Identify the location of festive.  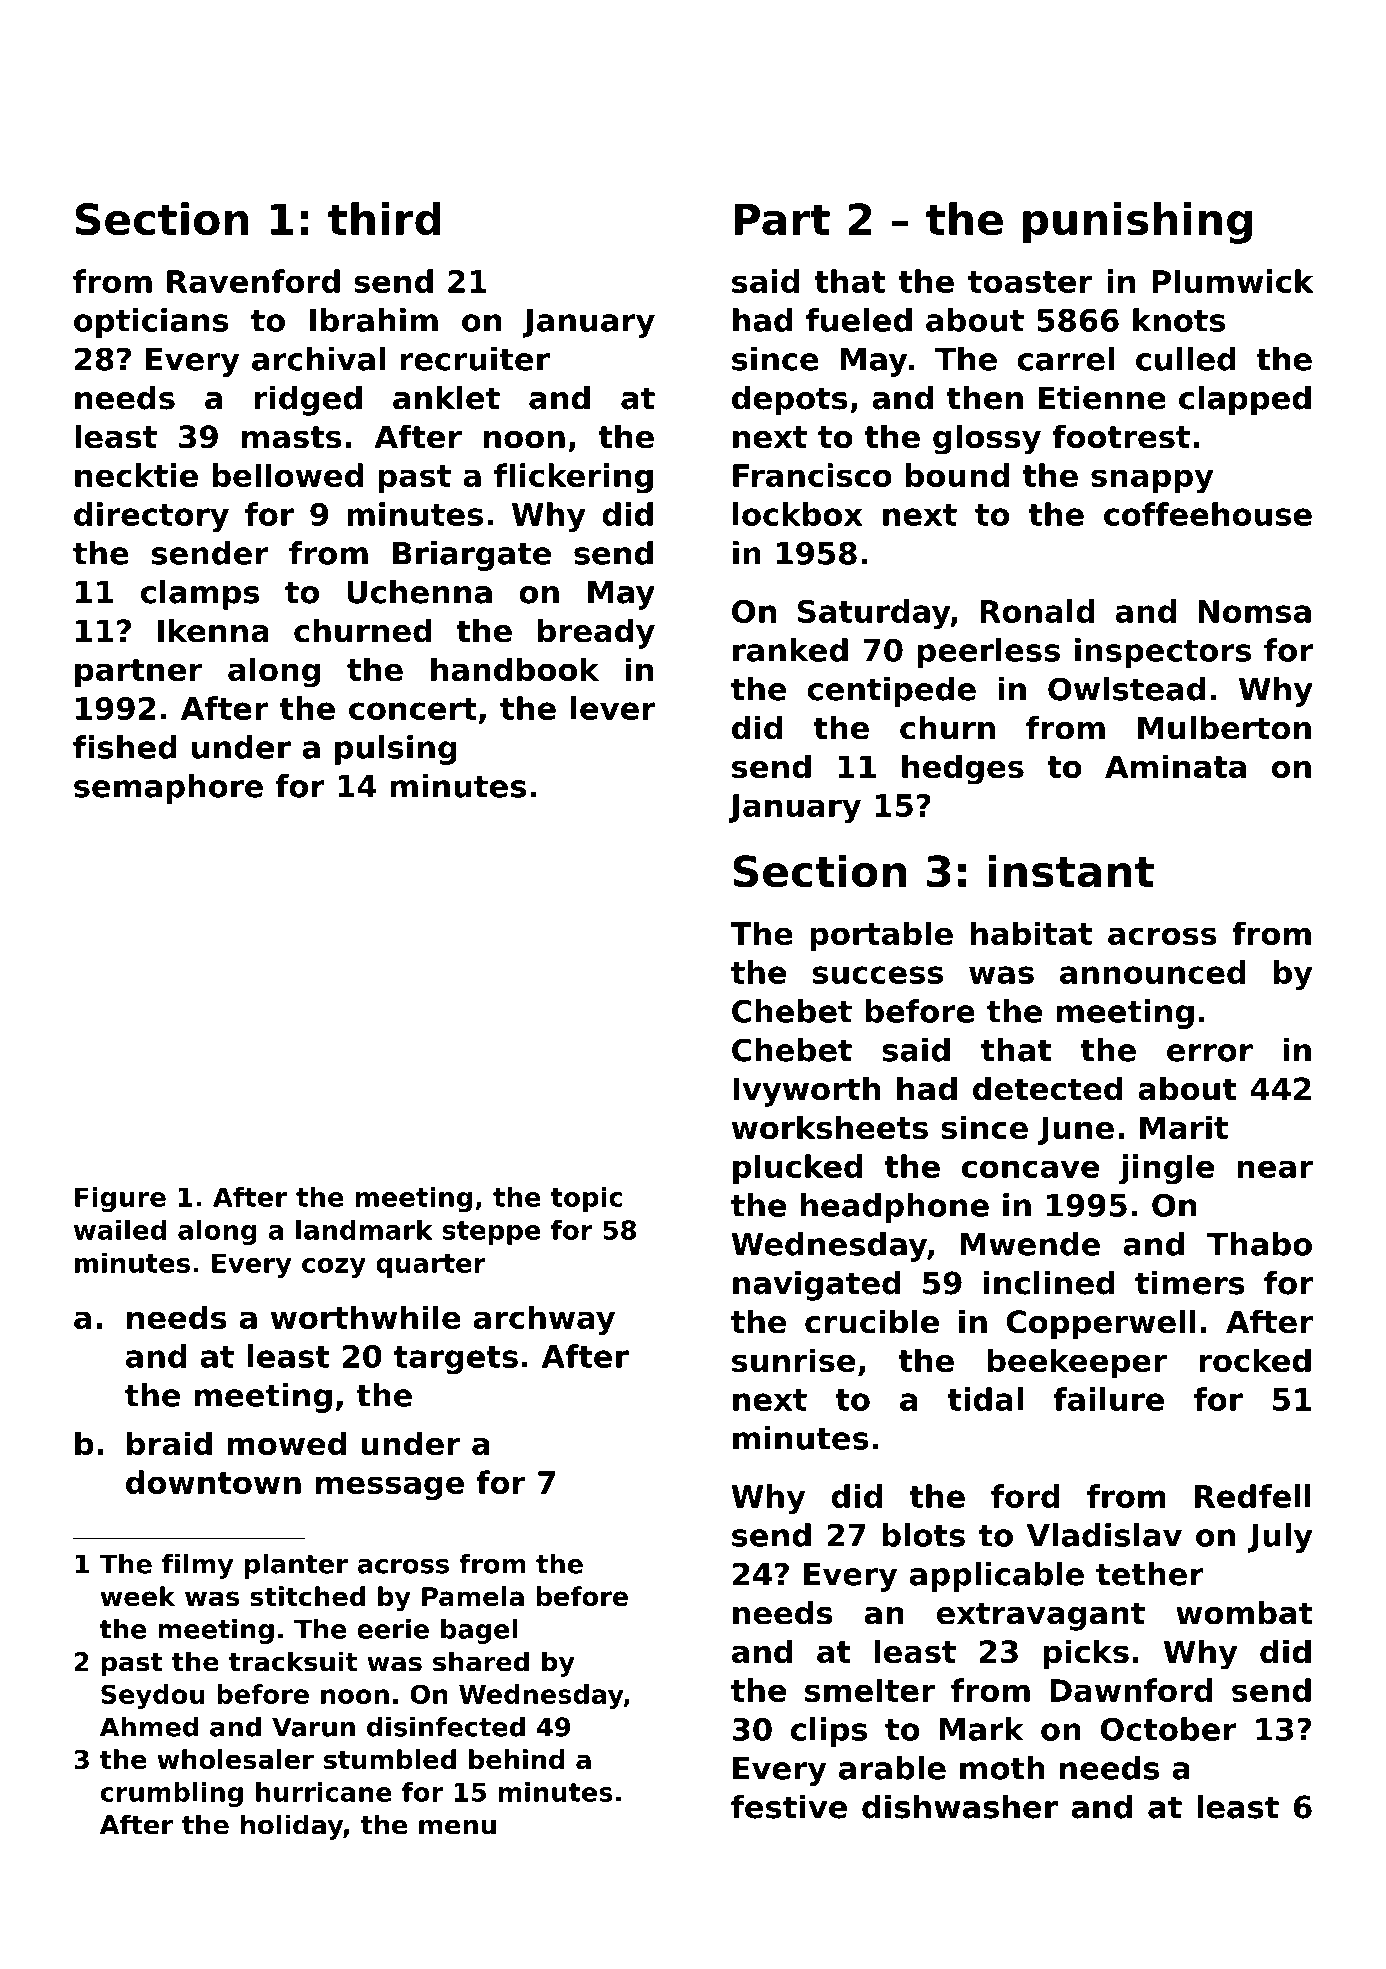
(789, 1807).
